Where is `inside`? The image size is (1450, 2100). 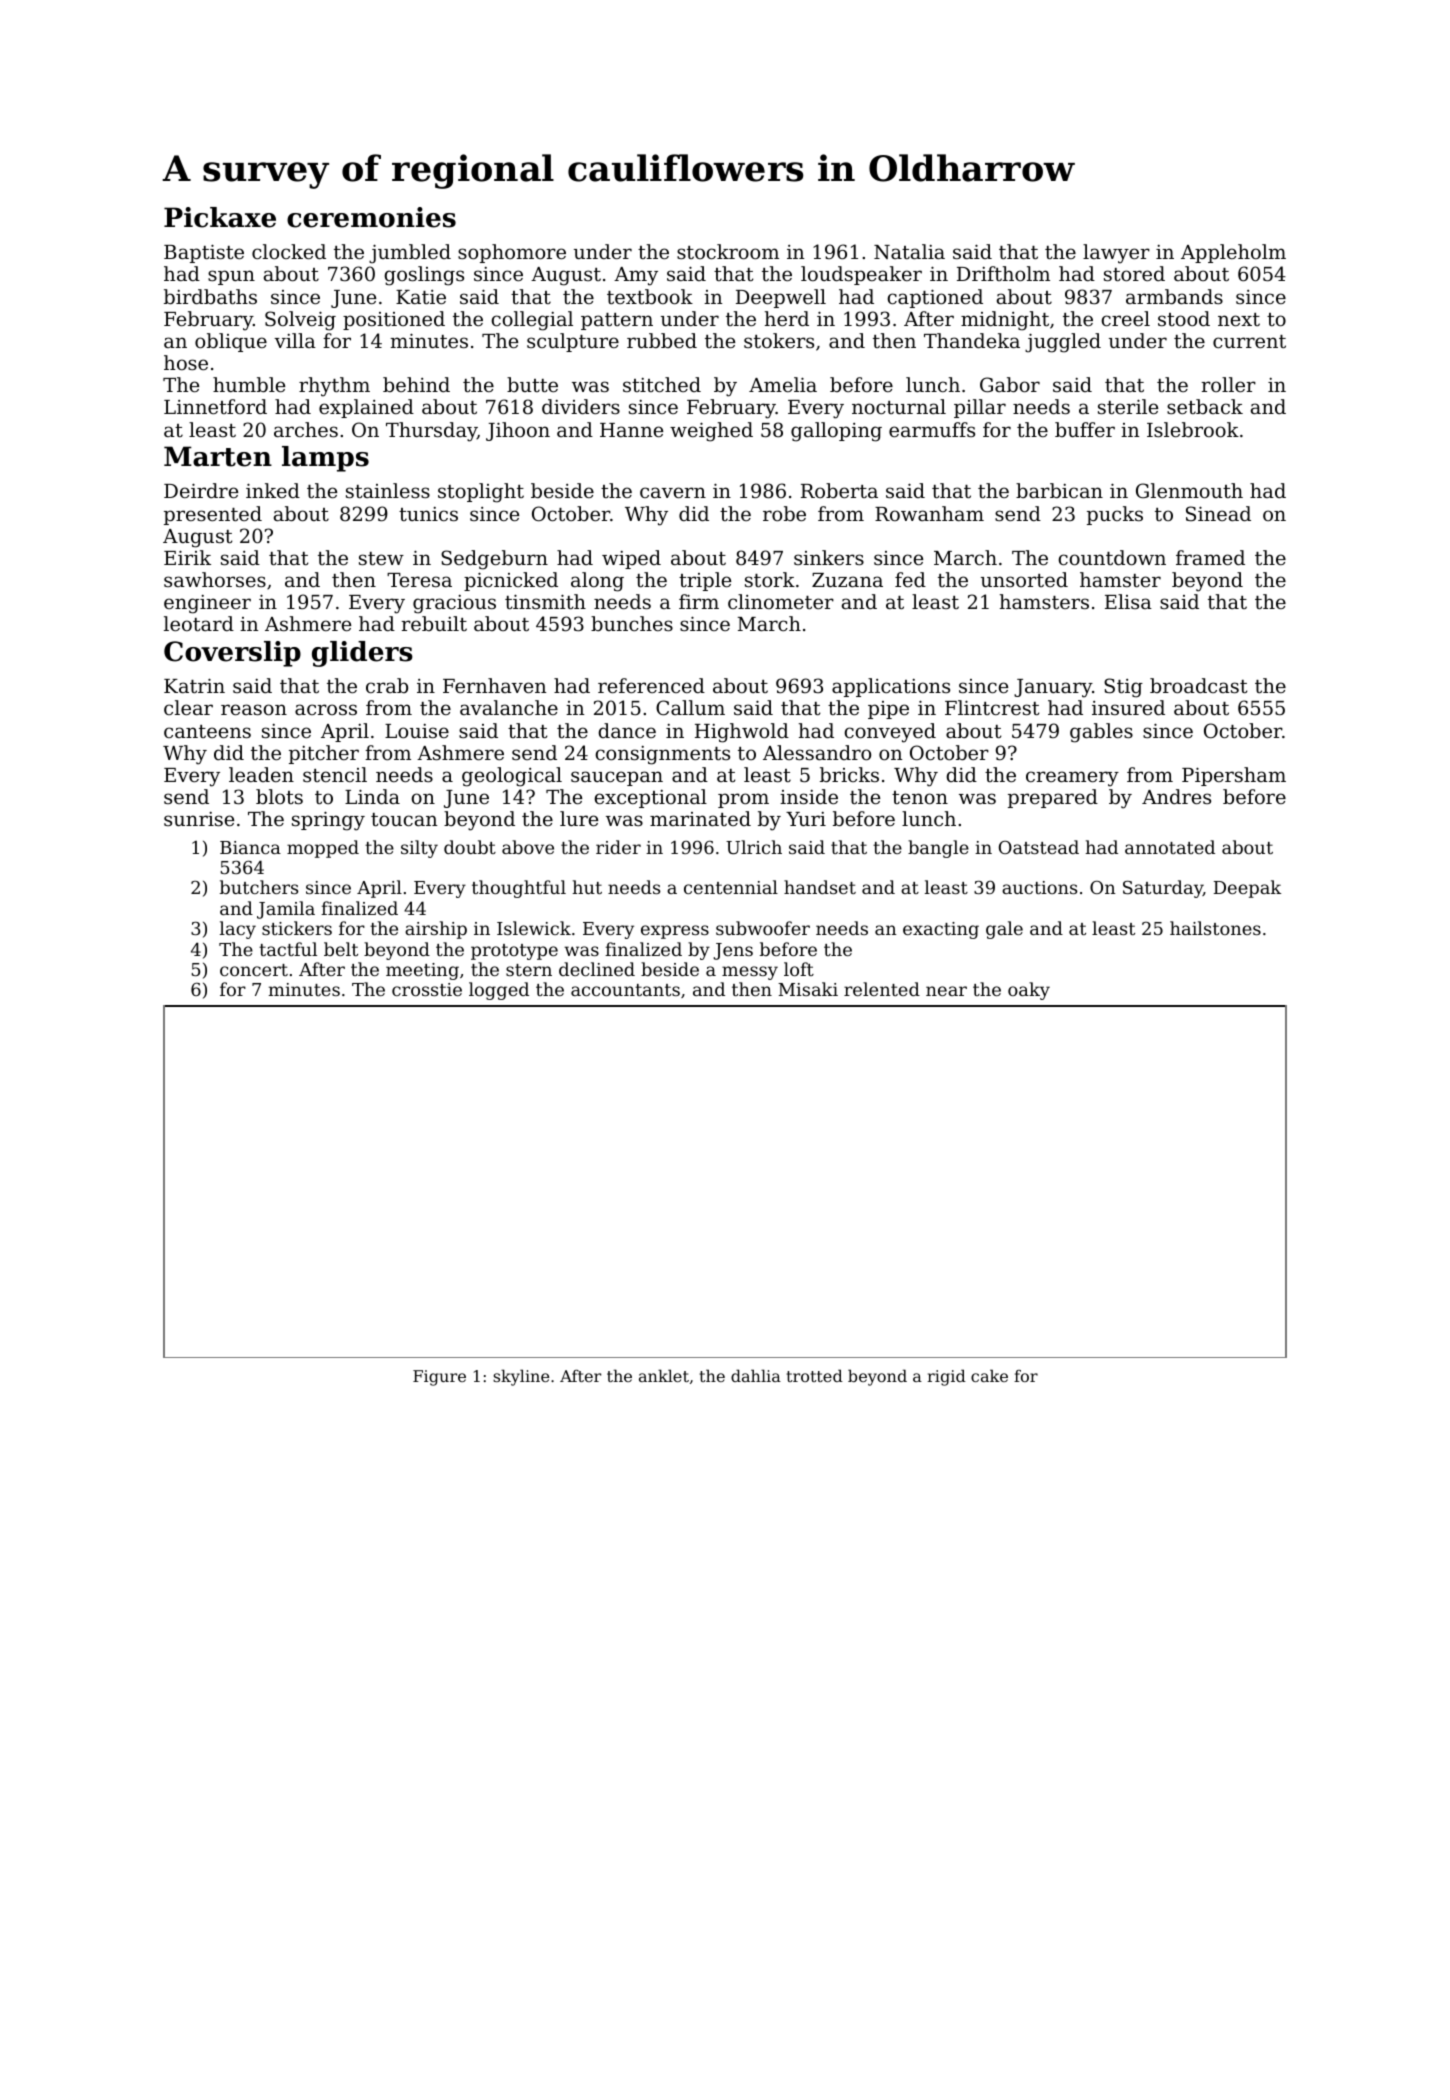
inside is located at coordinates (809, 796).
